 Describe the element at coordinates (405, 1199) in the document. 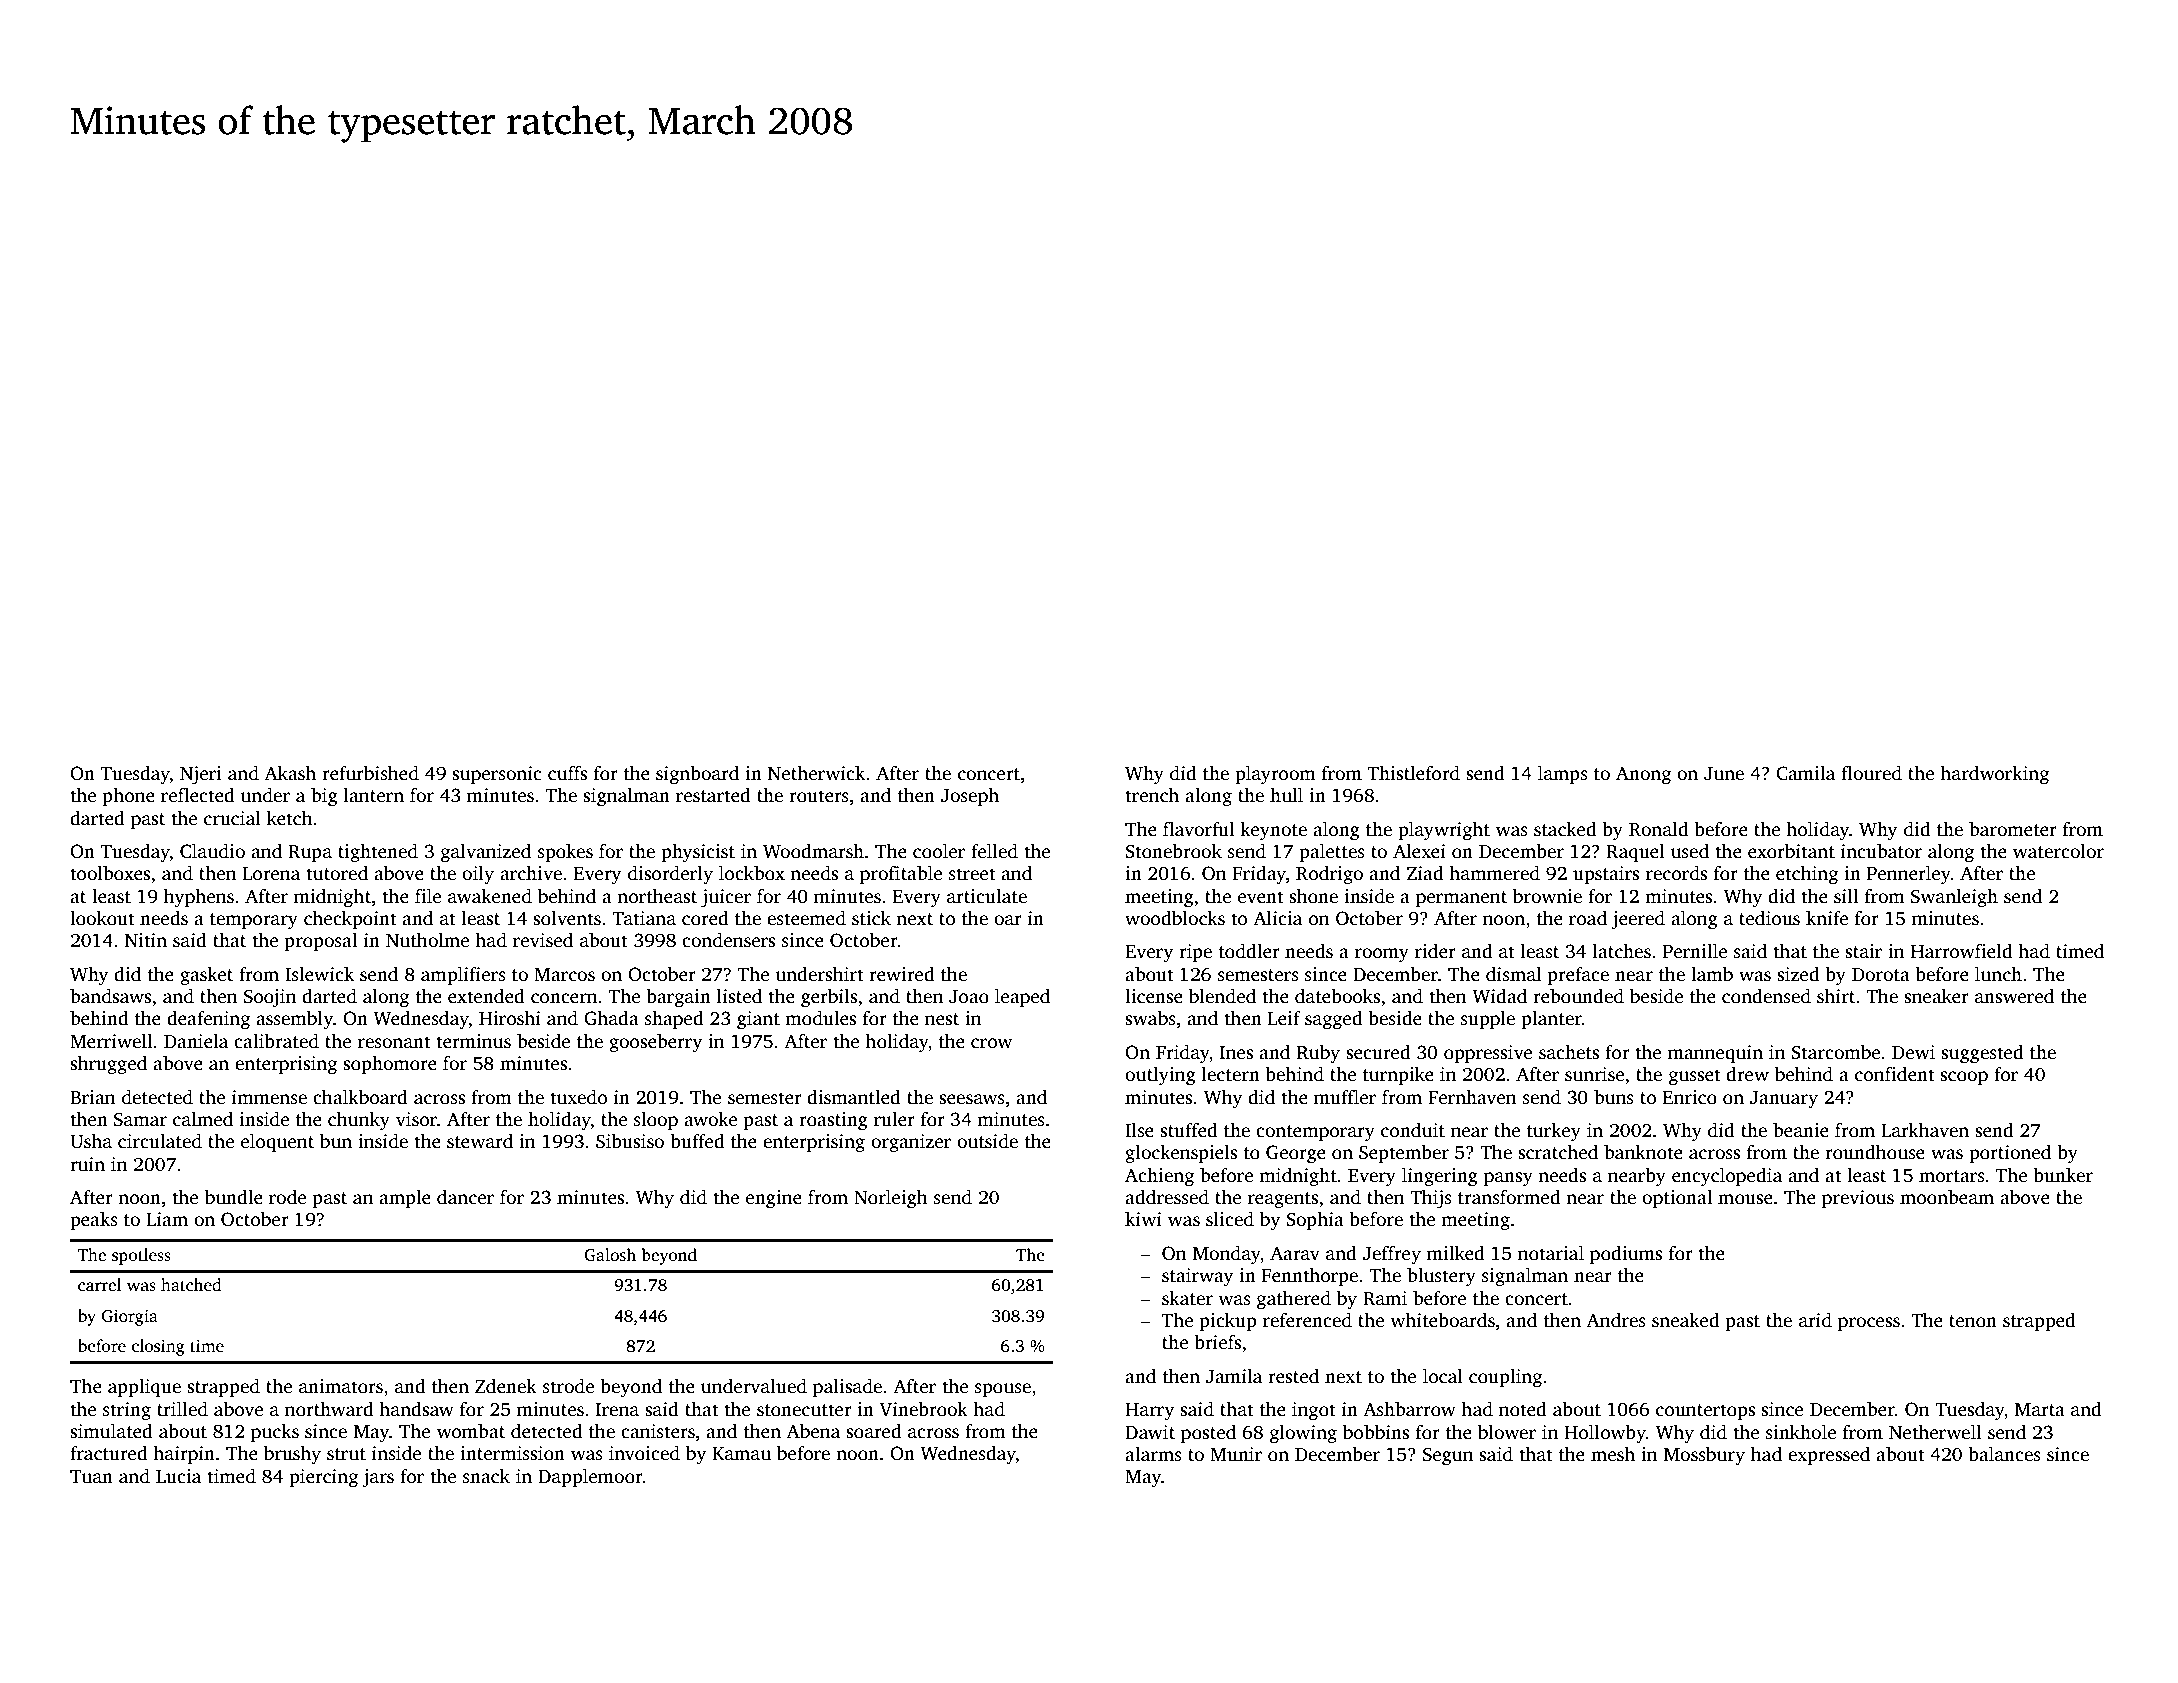

I see `ample` at that location.
